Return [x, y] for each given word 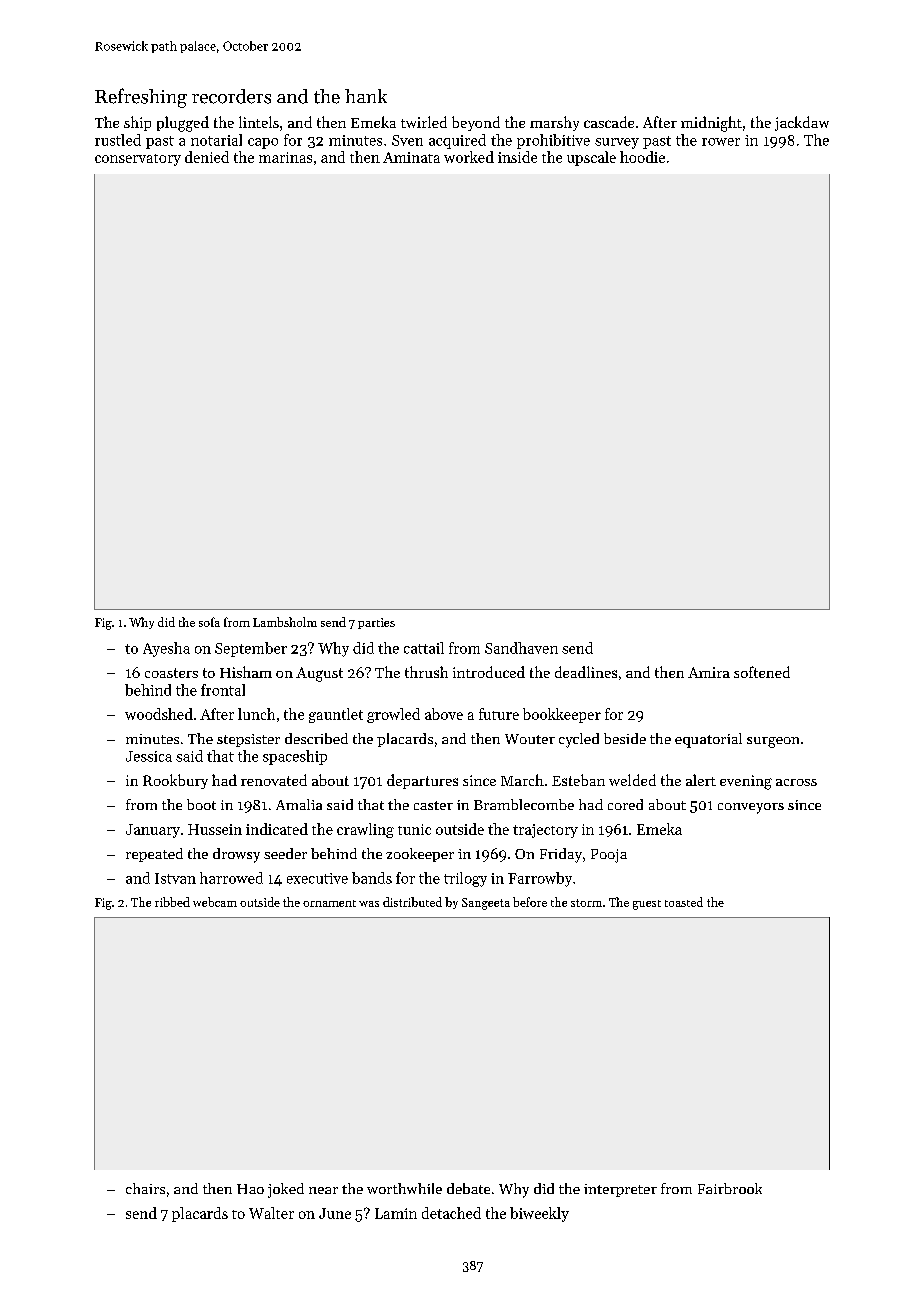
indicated [277, 829]
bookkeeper [562, 715]
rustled [118, 140]
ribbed [172, 902]
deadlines [586, 672]
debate [468, 1188]
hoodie [642, 157]
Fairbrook [730, 1188]
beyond [476, 123]
